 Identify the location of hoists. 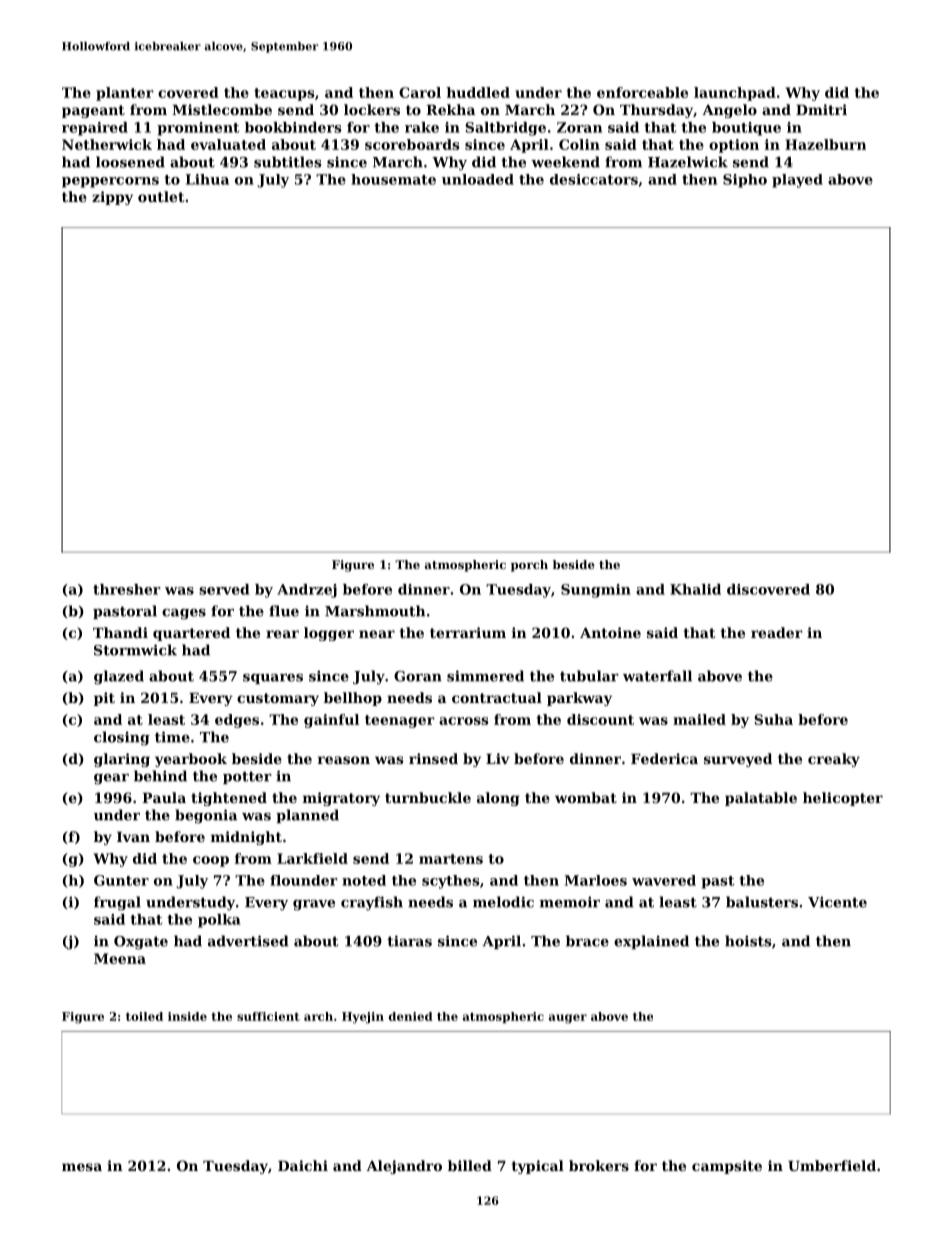
(748, 941).
